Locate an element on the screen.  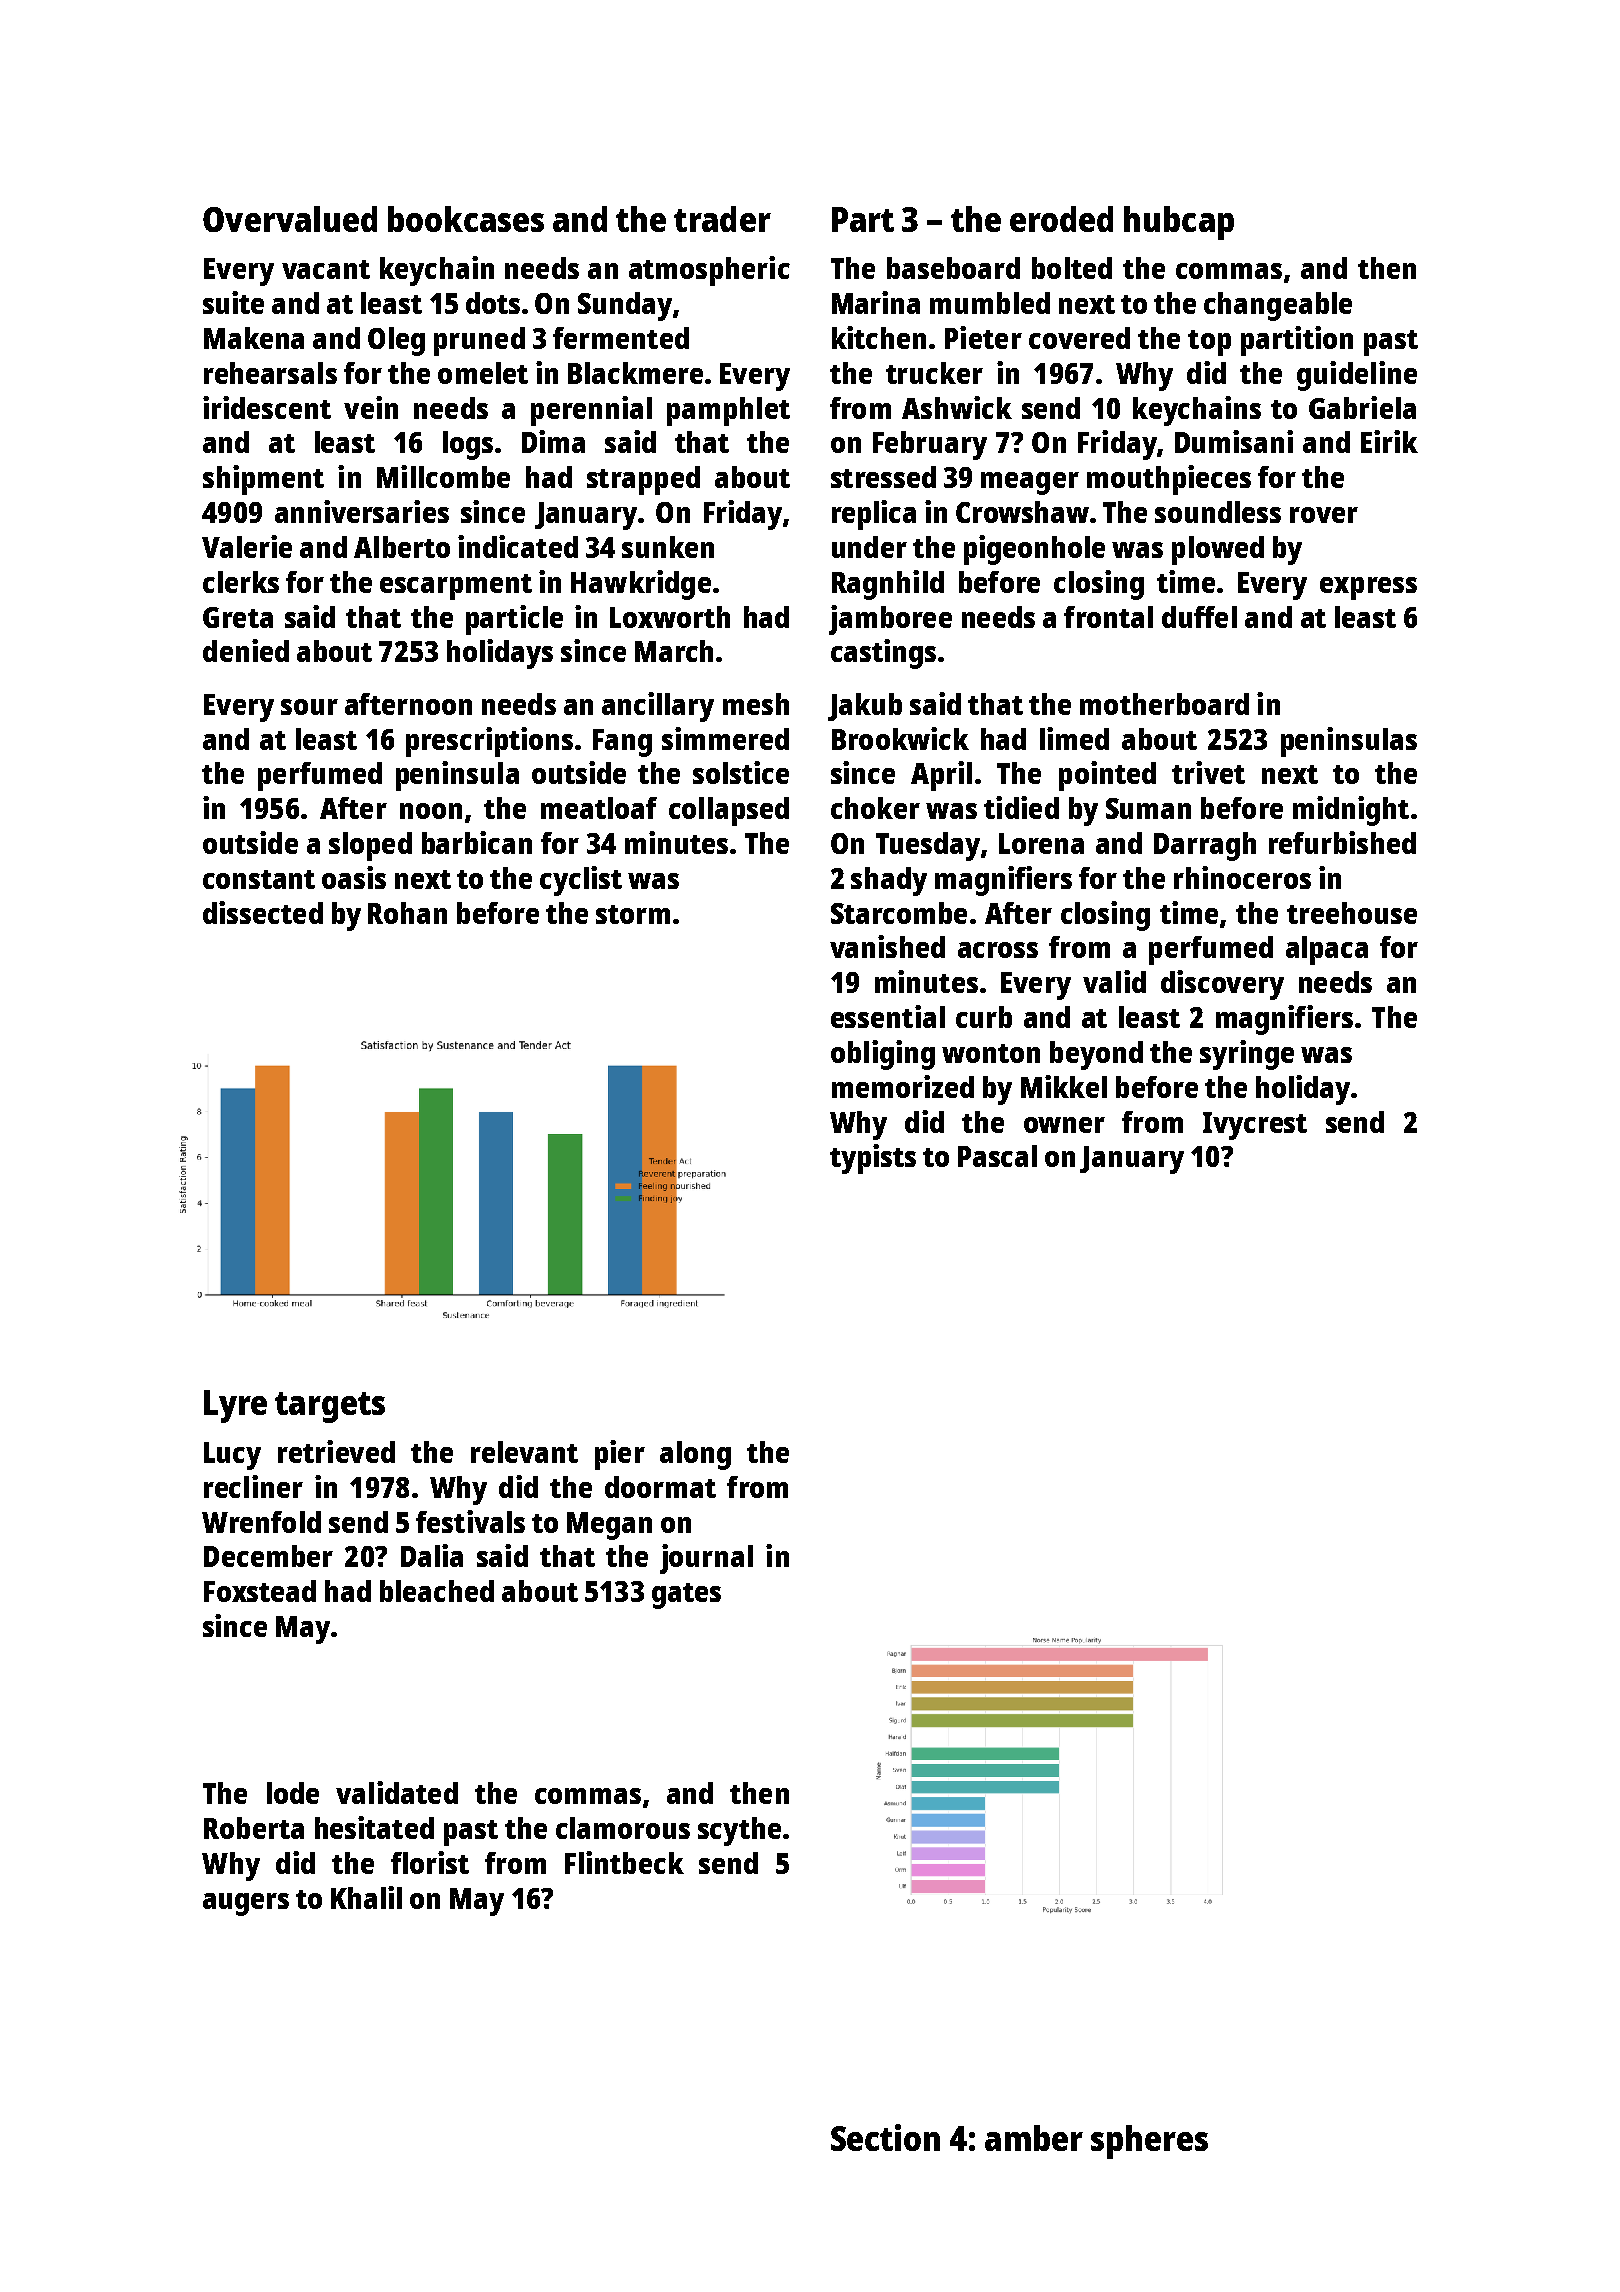
Khalil is located at coordinates (366, 1897).
